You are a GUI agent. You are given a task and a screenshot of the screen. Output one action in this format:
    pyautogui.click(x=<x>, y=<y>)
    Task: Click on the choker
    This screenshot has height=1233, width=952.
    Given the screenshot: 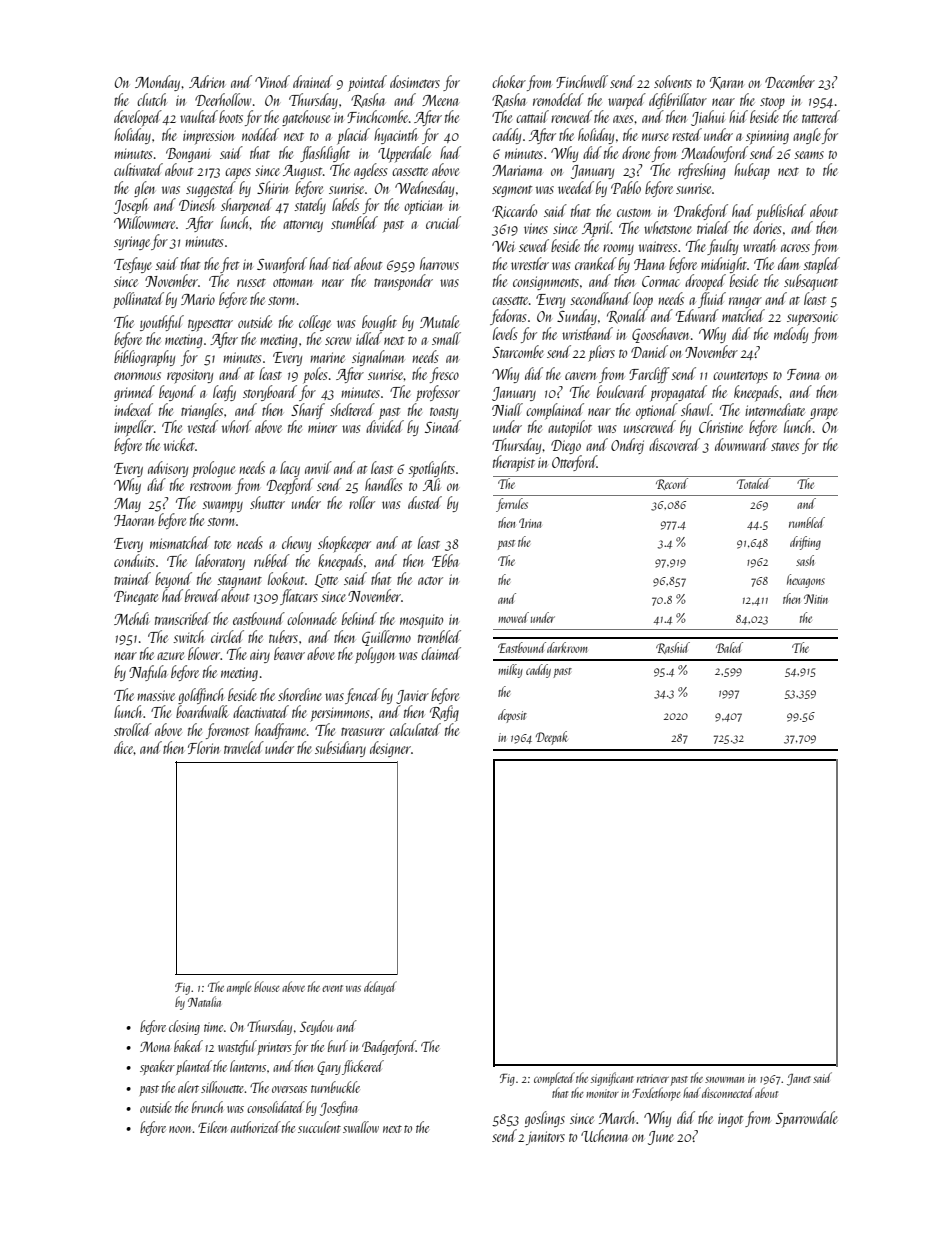 What is the action you would take?
    pyautogui.click(x=509, y=81)
